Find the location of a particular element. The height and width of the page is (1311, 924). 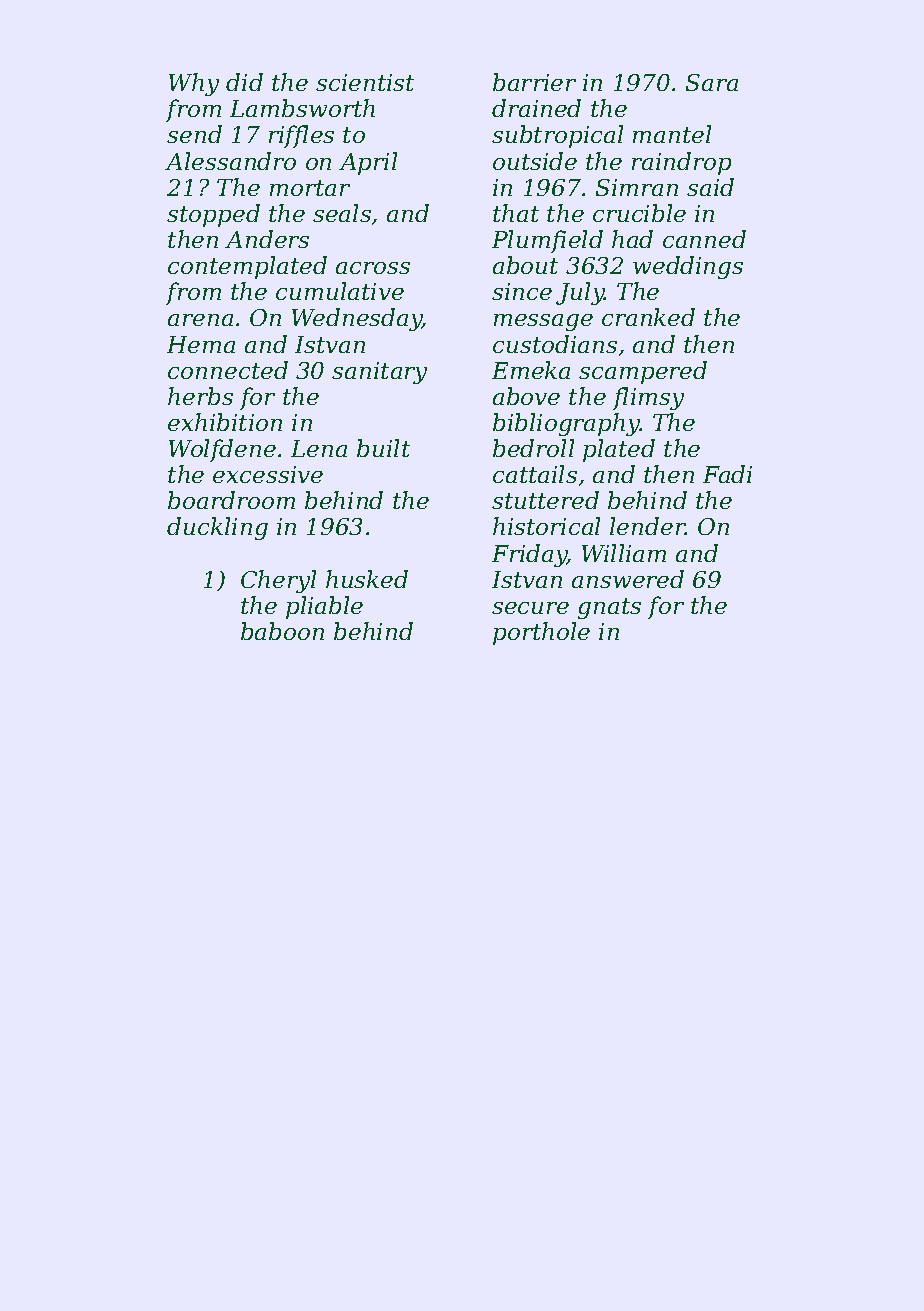

Sara is located at coordinates (712, 82).
